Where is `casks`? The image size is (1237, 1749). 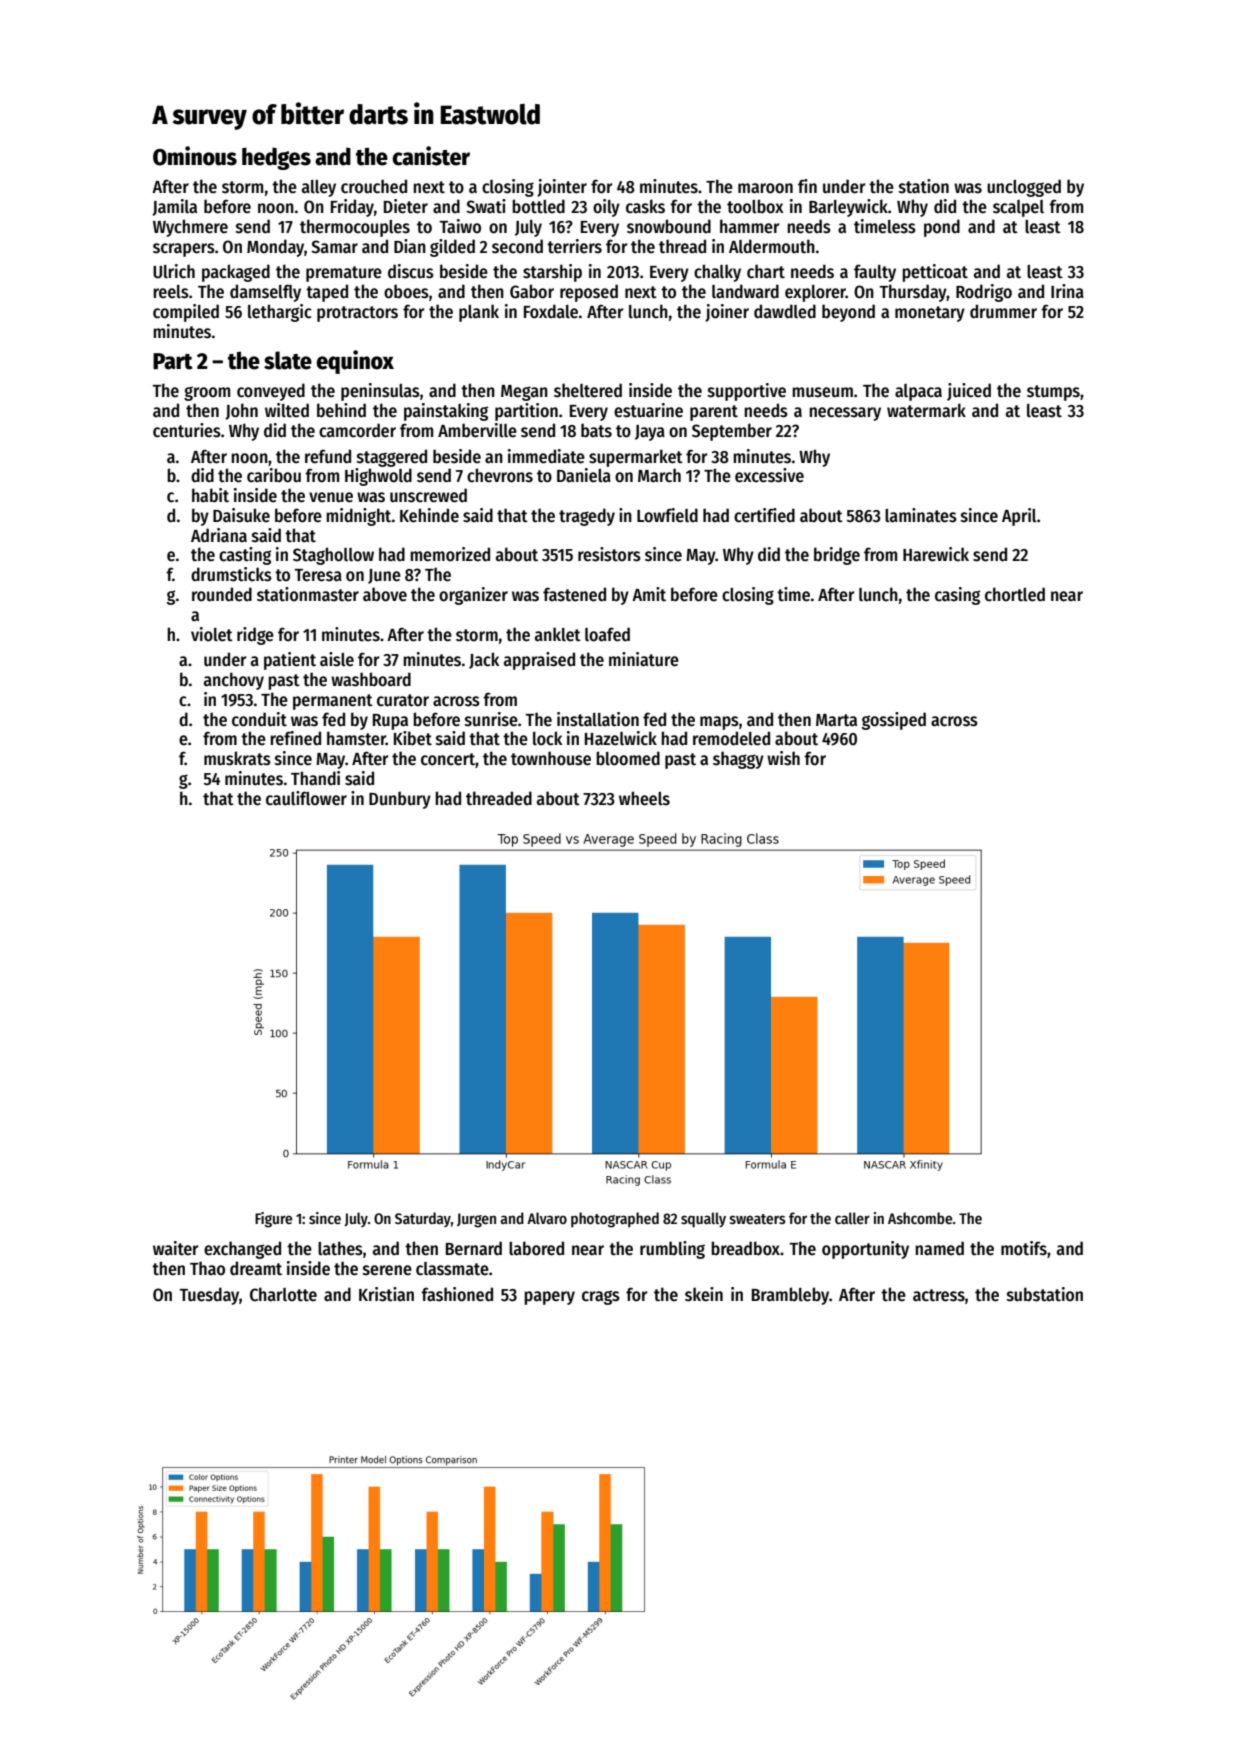 casks is located at coordinates (645, 206).
